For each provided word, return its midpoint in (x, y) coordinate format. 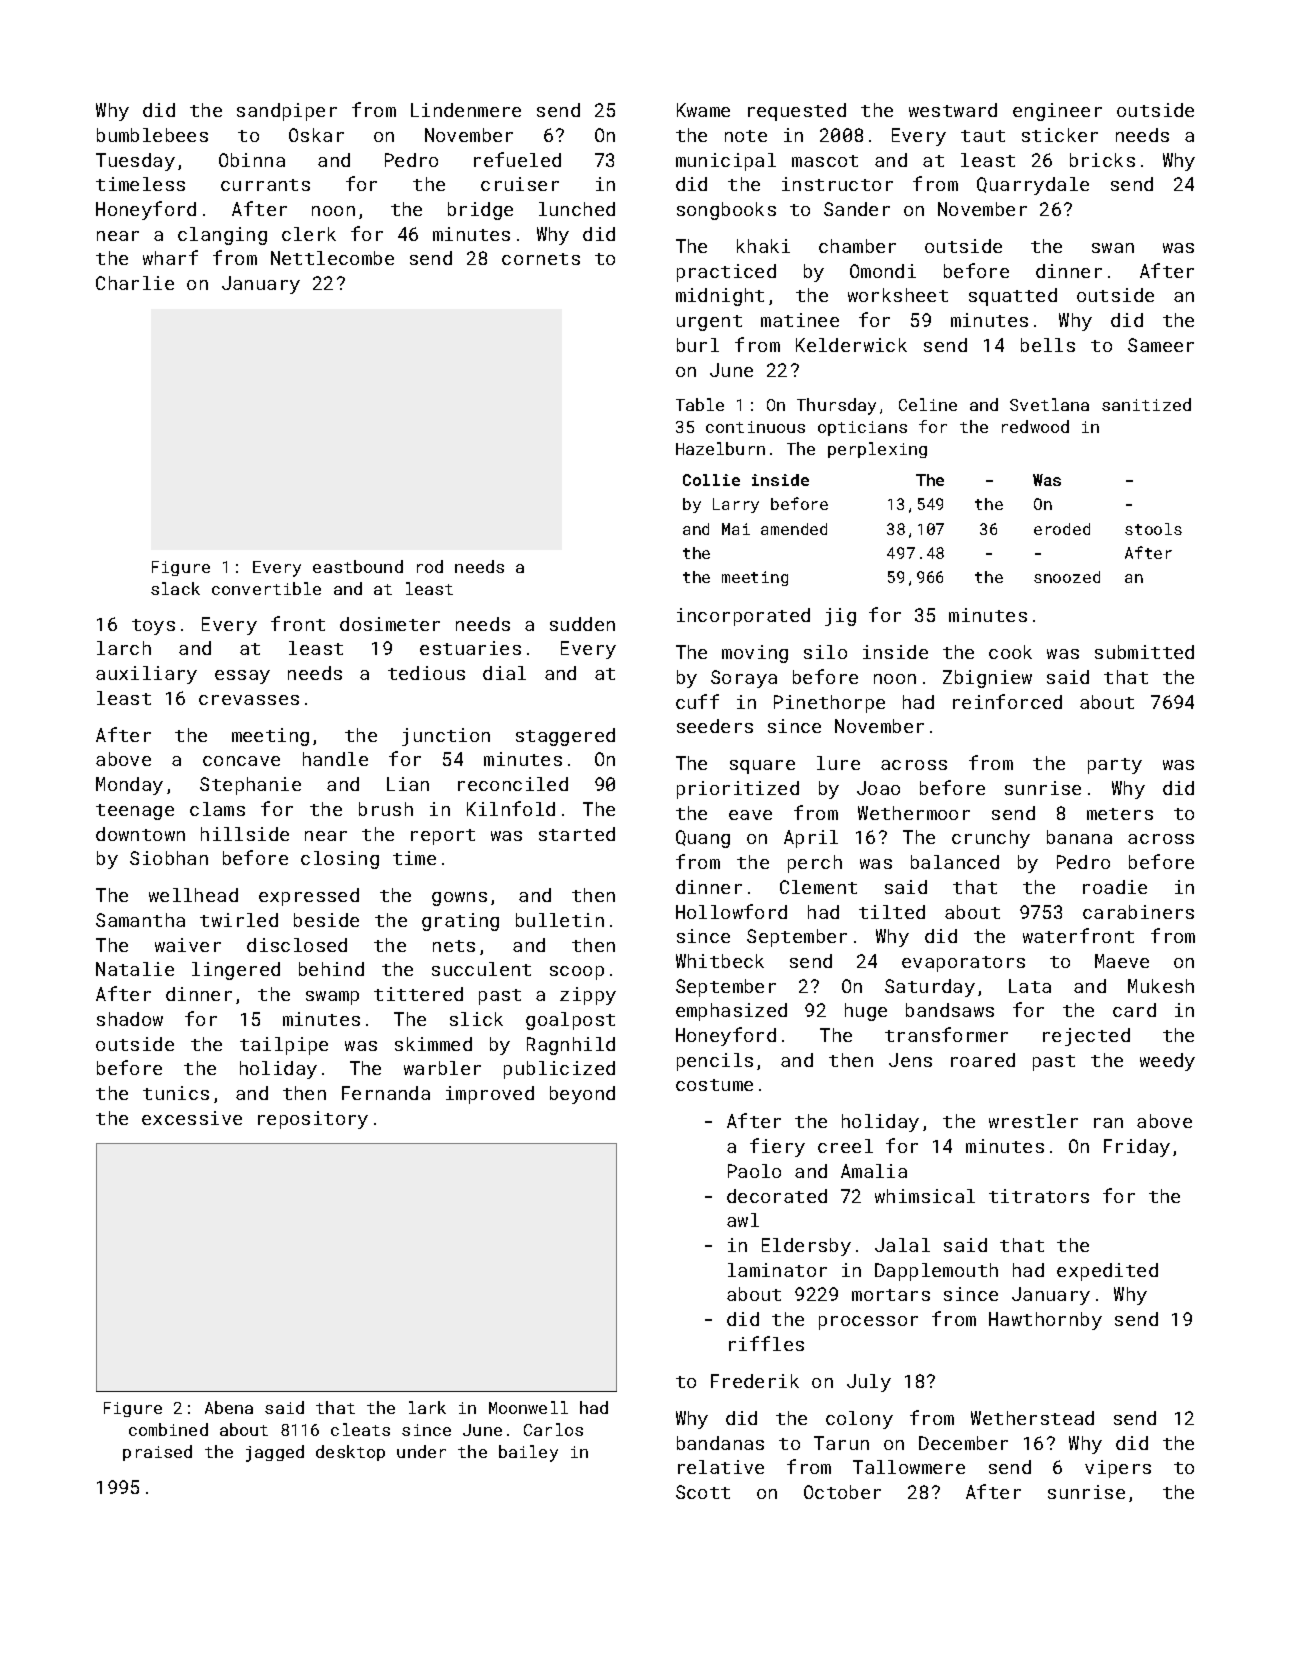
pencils (715, 1062)
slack (175, 588)
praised (157, 1453)
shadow (130, 1019)
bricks (1102, 160)
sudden (582, 624)
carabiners (1138, 912)
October (842, 1492)
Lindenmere (466, 110)
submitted (1144, 652)
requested (797, 112)
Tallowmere (909, 1467)
